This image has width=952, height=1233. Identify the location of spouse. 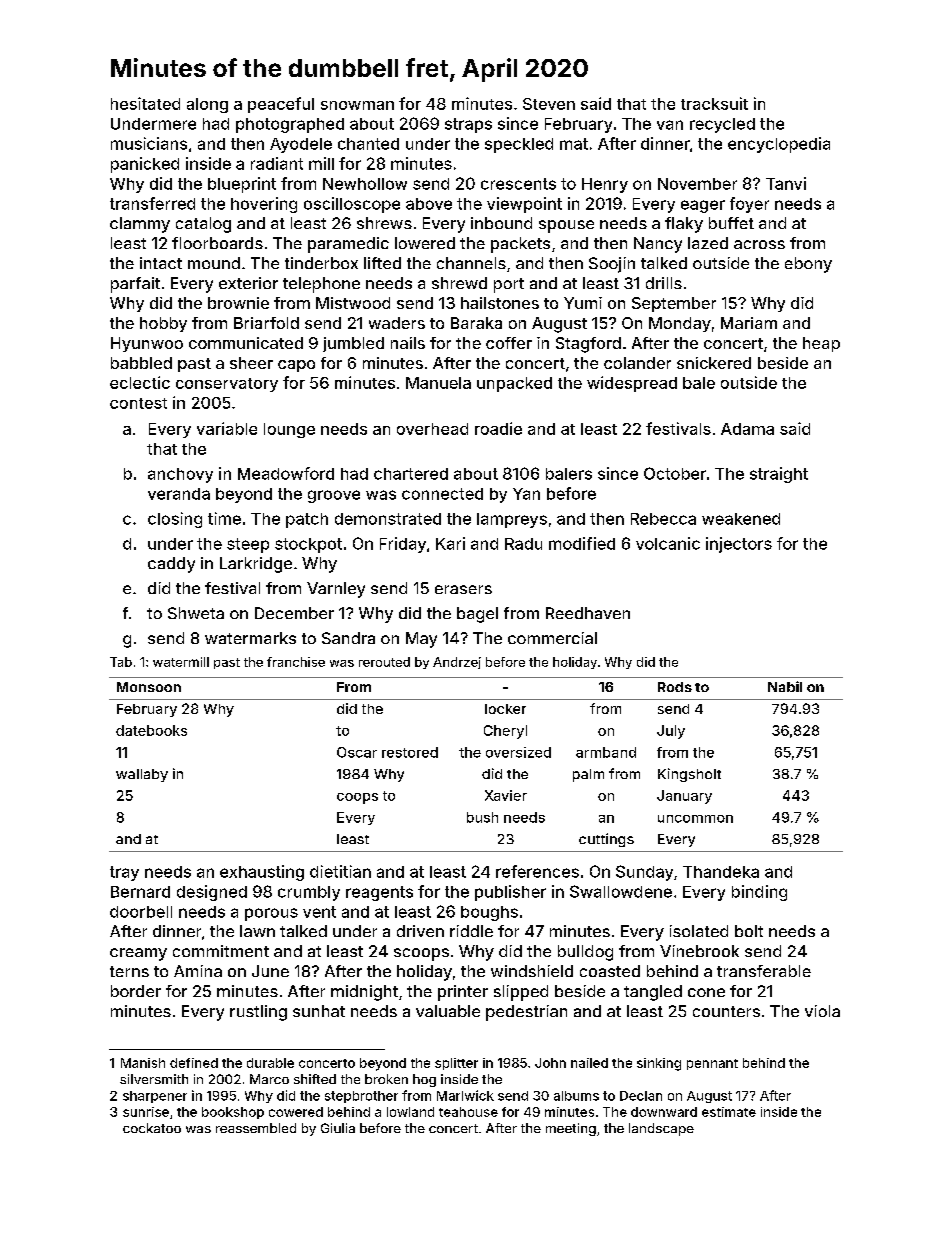
(566, 226).
